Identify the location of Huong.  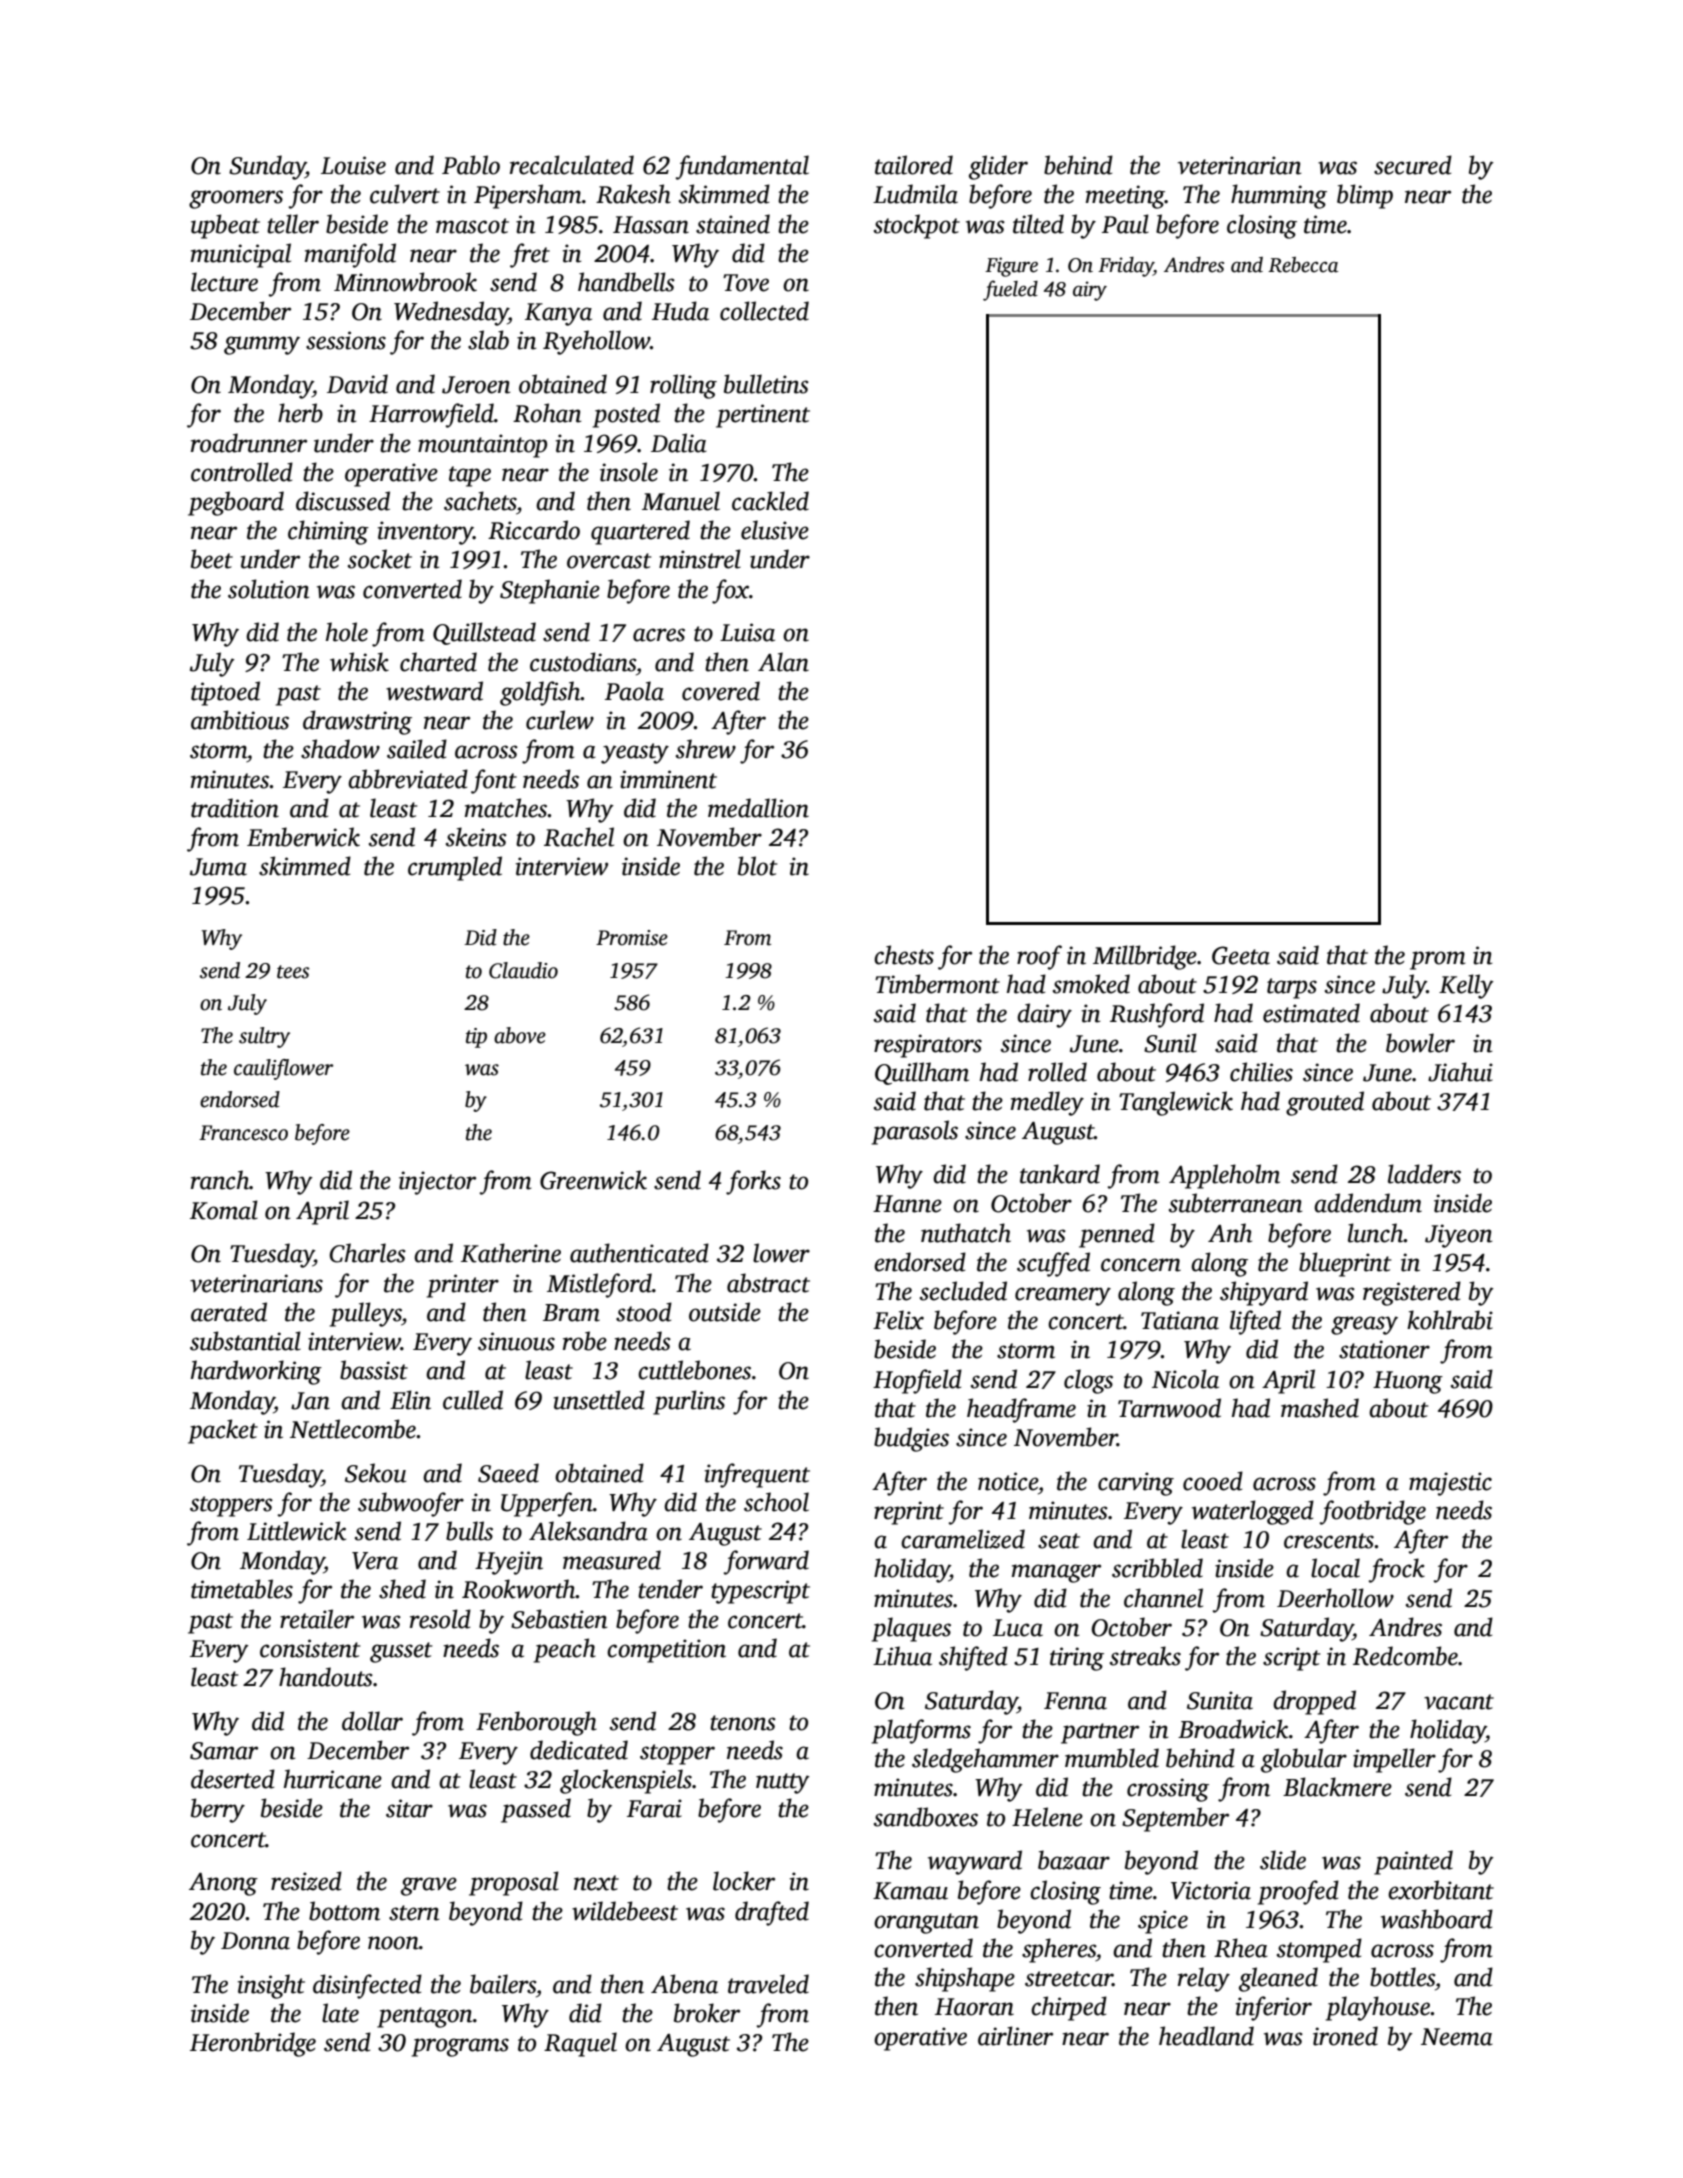
(1408, 1382).
